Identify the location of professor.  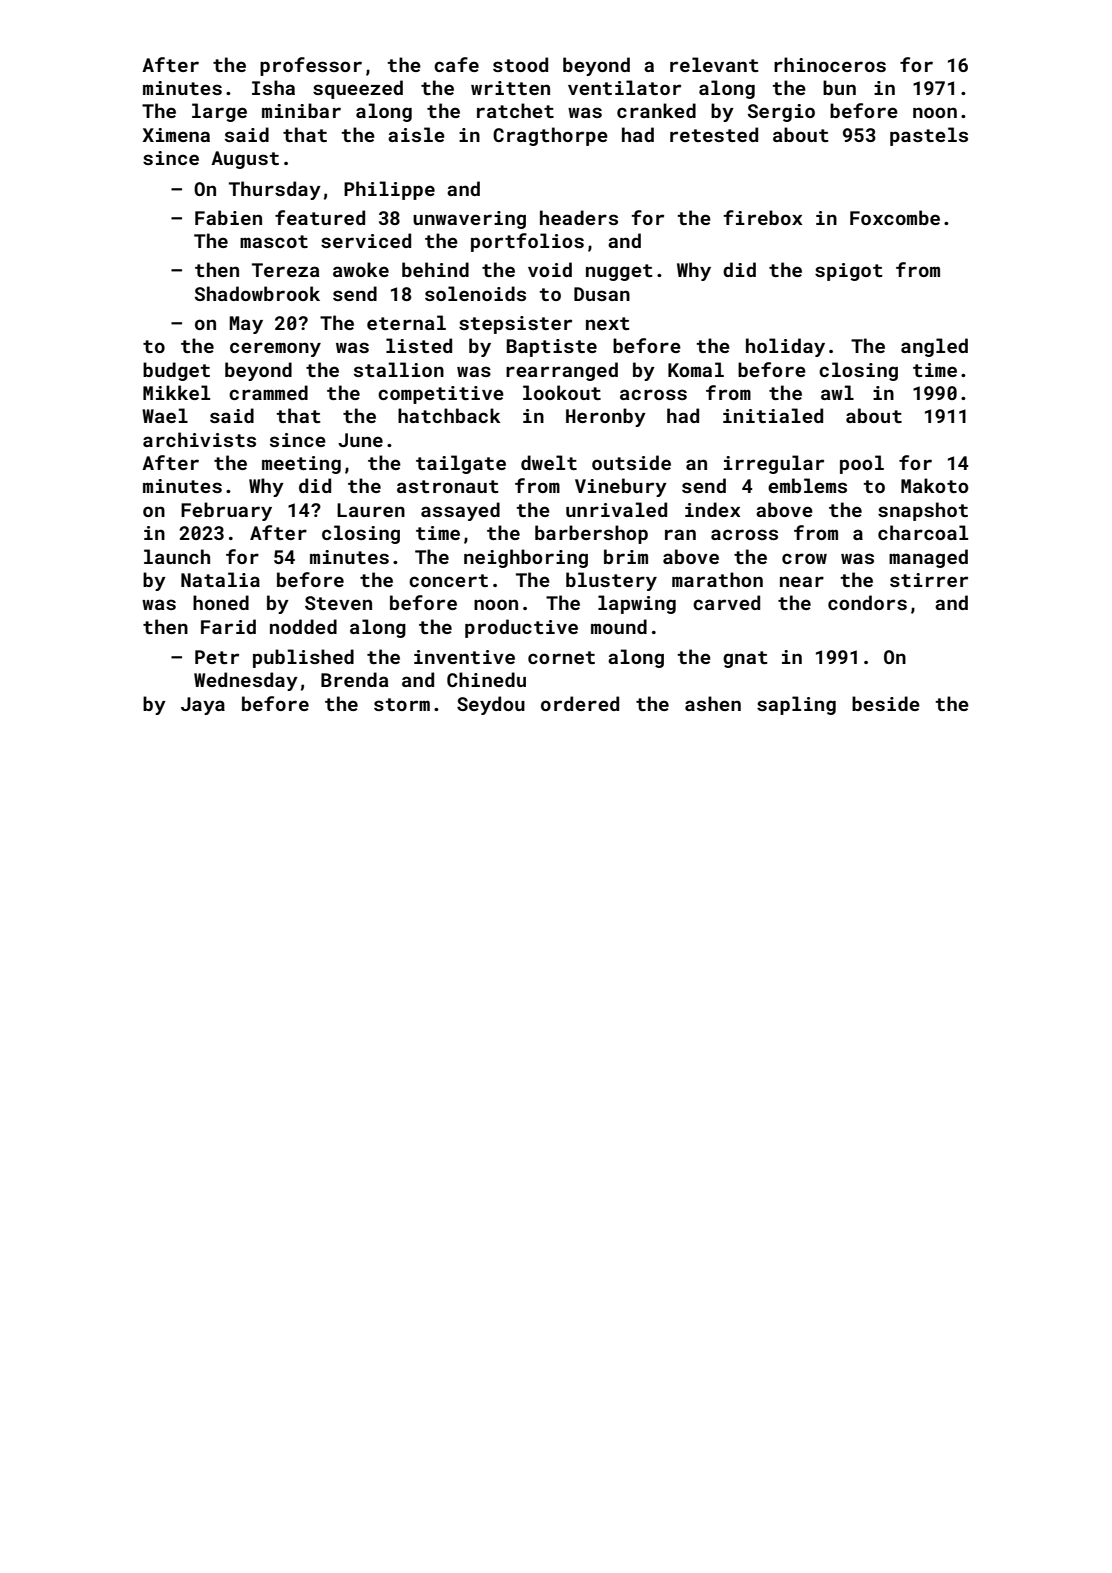
(311, 66).
